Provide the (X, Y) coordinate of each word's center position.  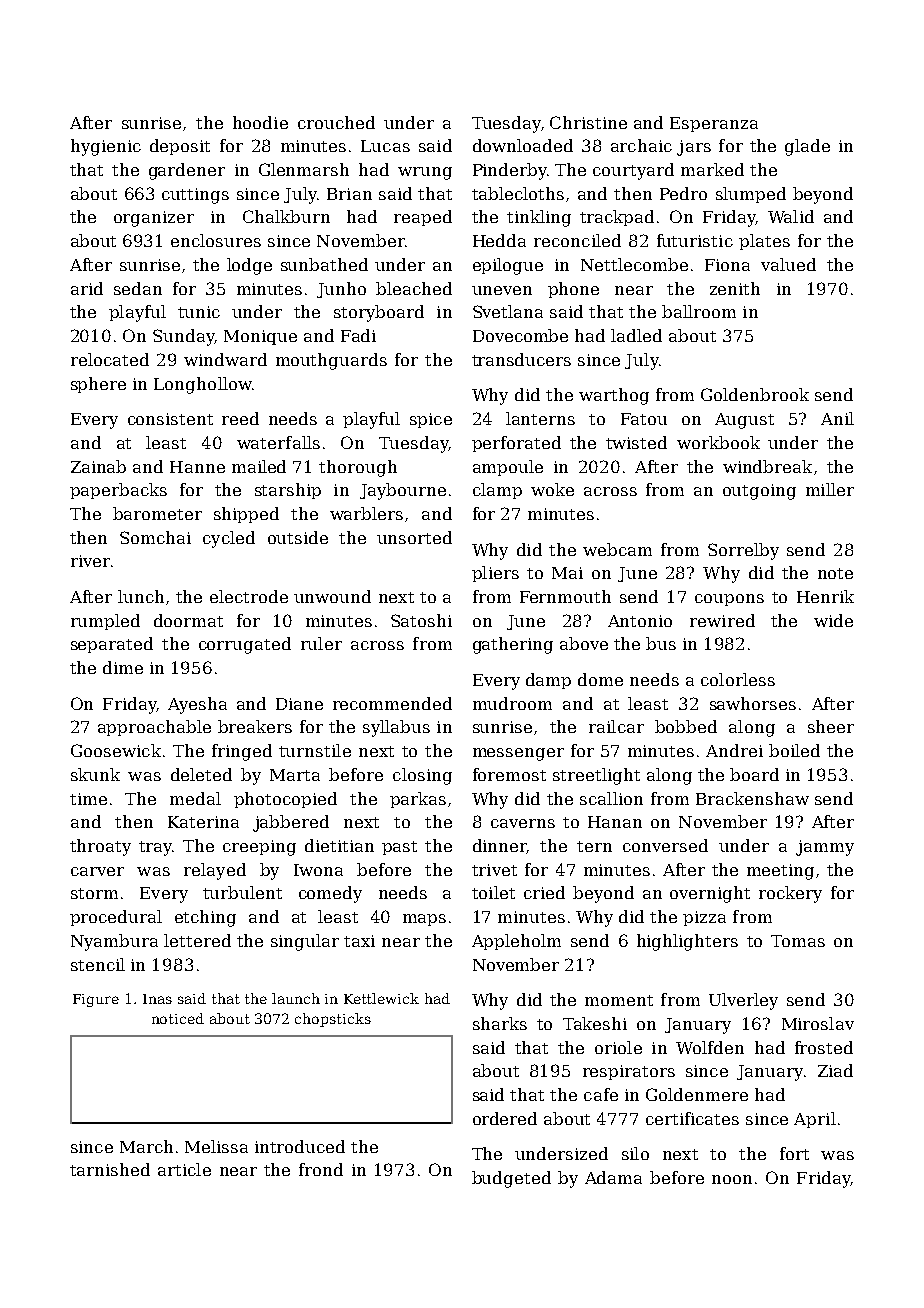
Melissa (216, 1146)
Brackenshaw (752, 798)
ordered (505, 1118)
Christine (588, 122)
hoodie (260, 122)
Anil (837, 418)
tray (155, 848)
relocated (110, 359)
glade (807, 147)
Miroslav (818, 1023)
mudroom (512, 703)
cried (544, 892)
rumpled (105, 622)
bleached (414, 288)
